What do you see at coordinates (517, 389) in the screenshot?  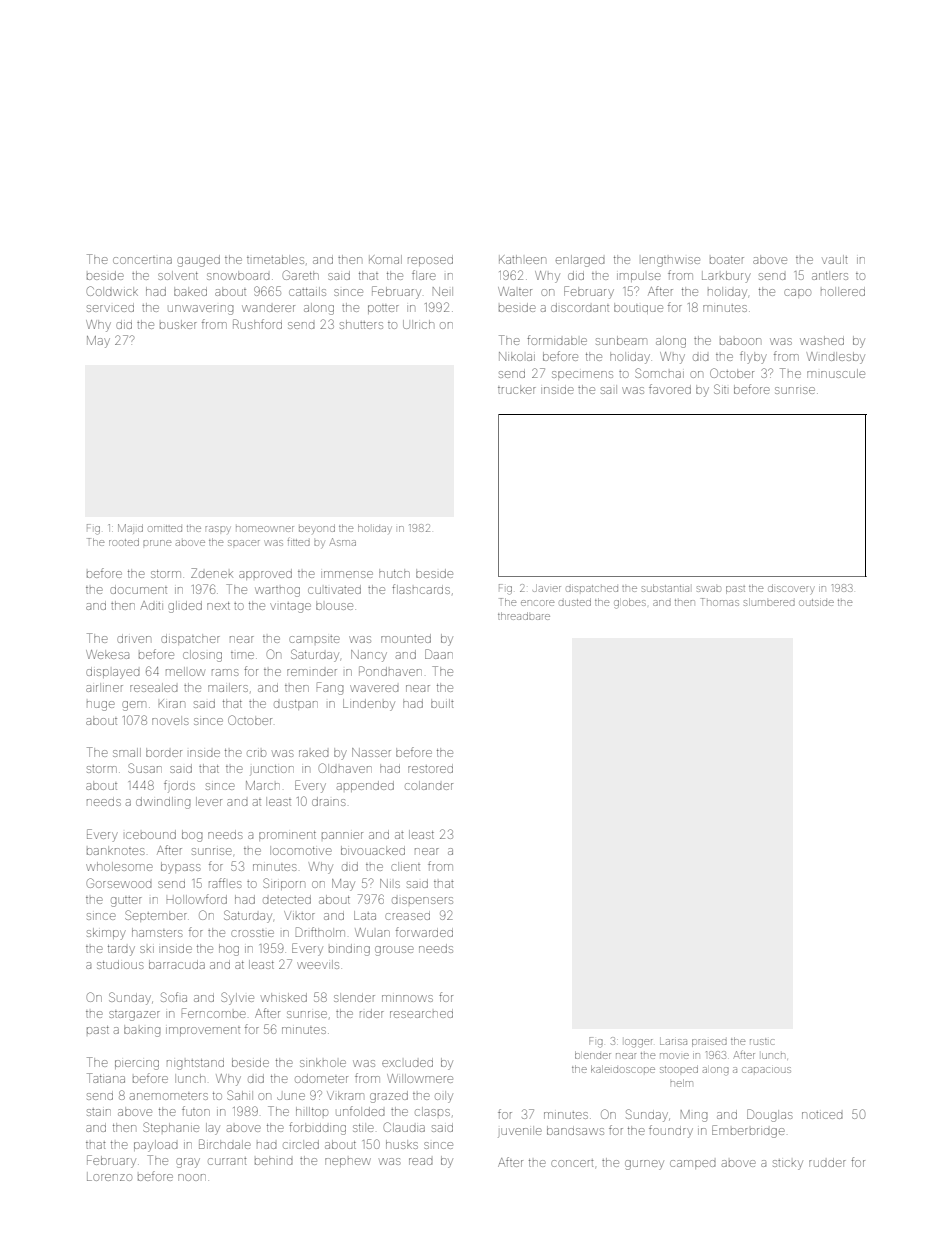 I see `trucker` at bounding box center [517, 389].
